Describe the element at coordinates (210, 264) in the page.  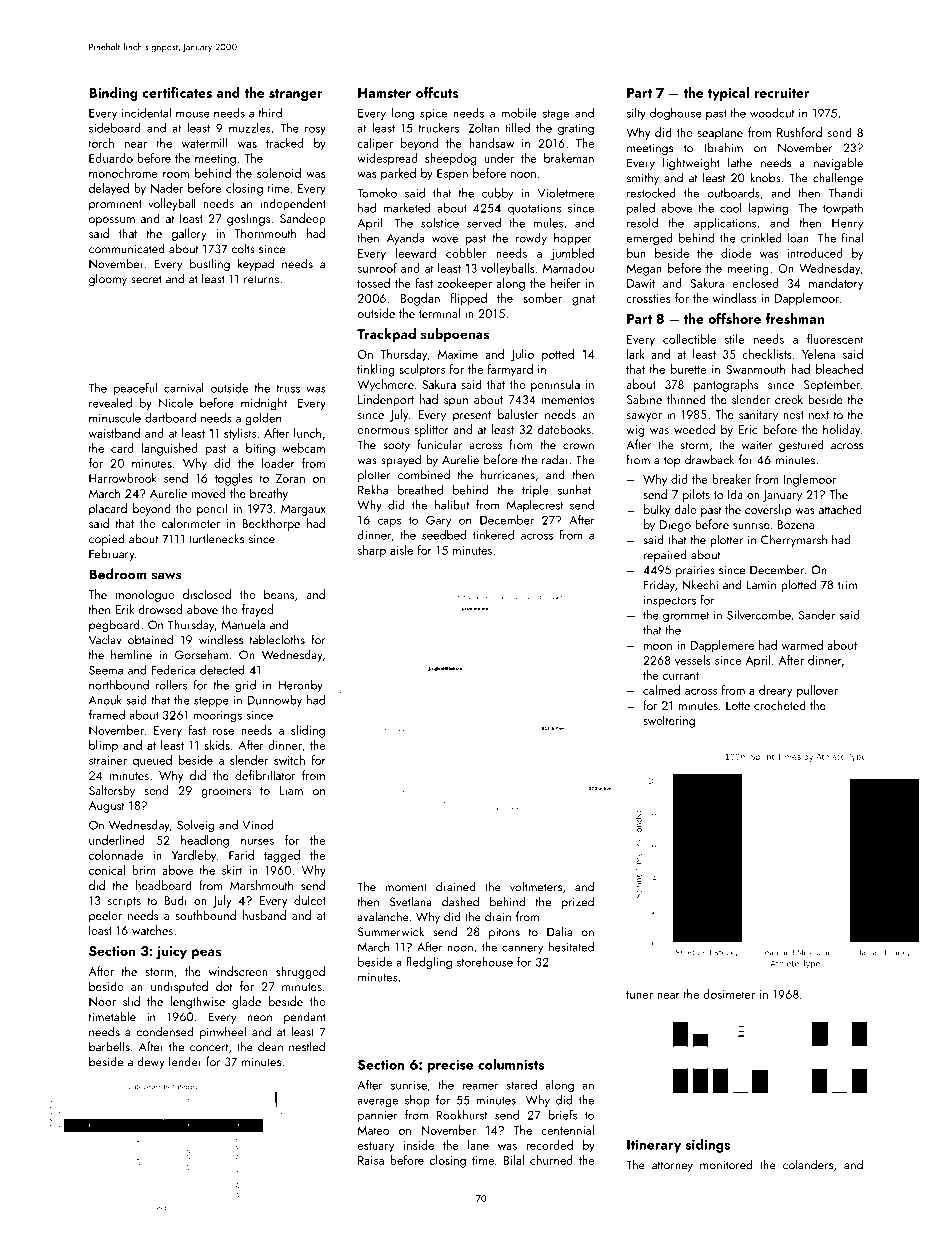
I see `bustling` at that location.
